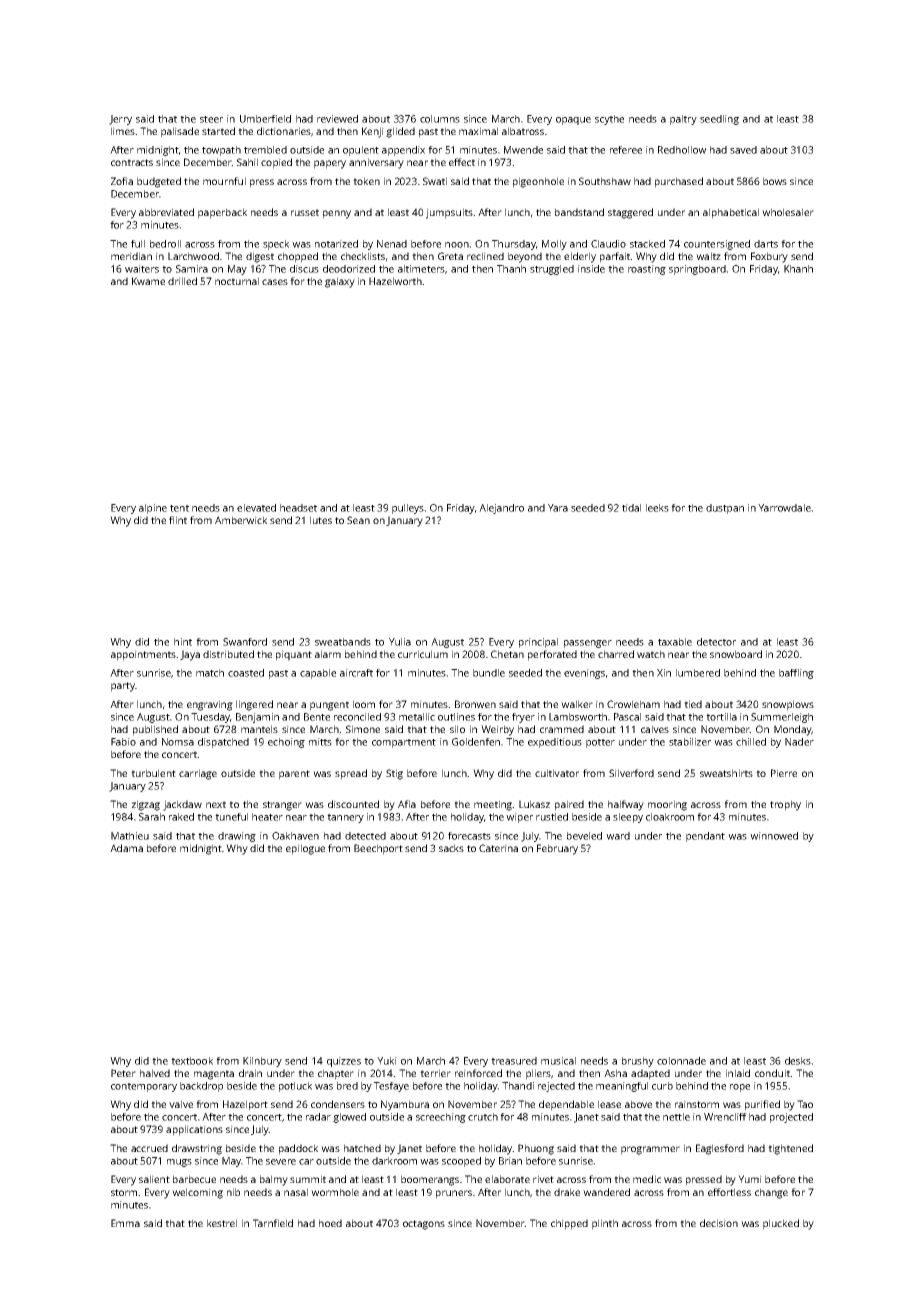  Describe the element at coordinates (222, 1223) in the screenshot. I see `kestrel` at that location.
